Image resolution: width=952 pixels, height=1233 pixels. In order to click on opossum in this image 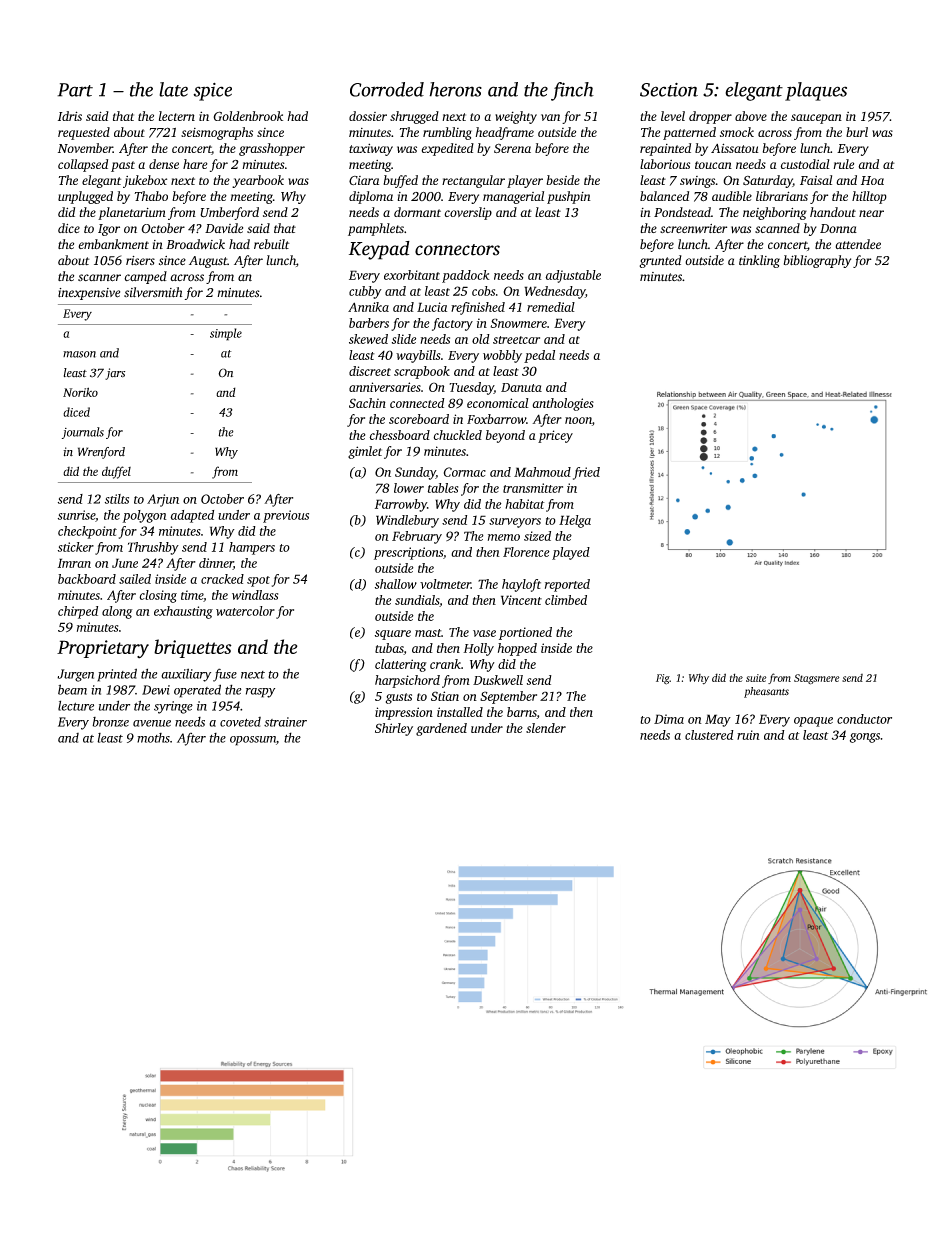, I will do `click(253, 741)`.
